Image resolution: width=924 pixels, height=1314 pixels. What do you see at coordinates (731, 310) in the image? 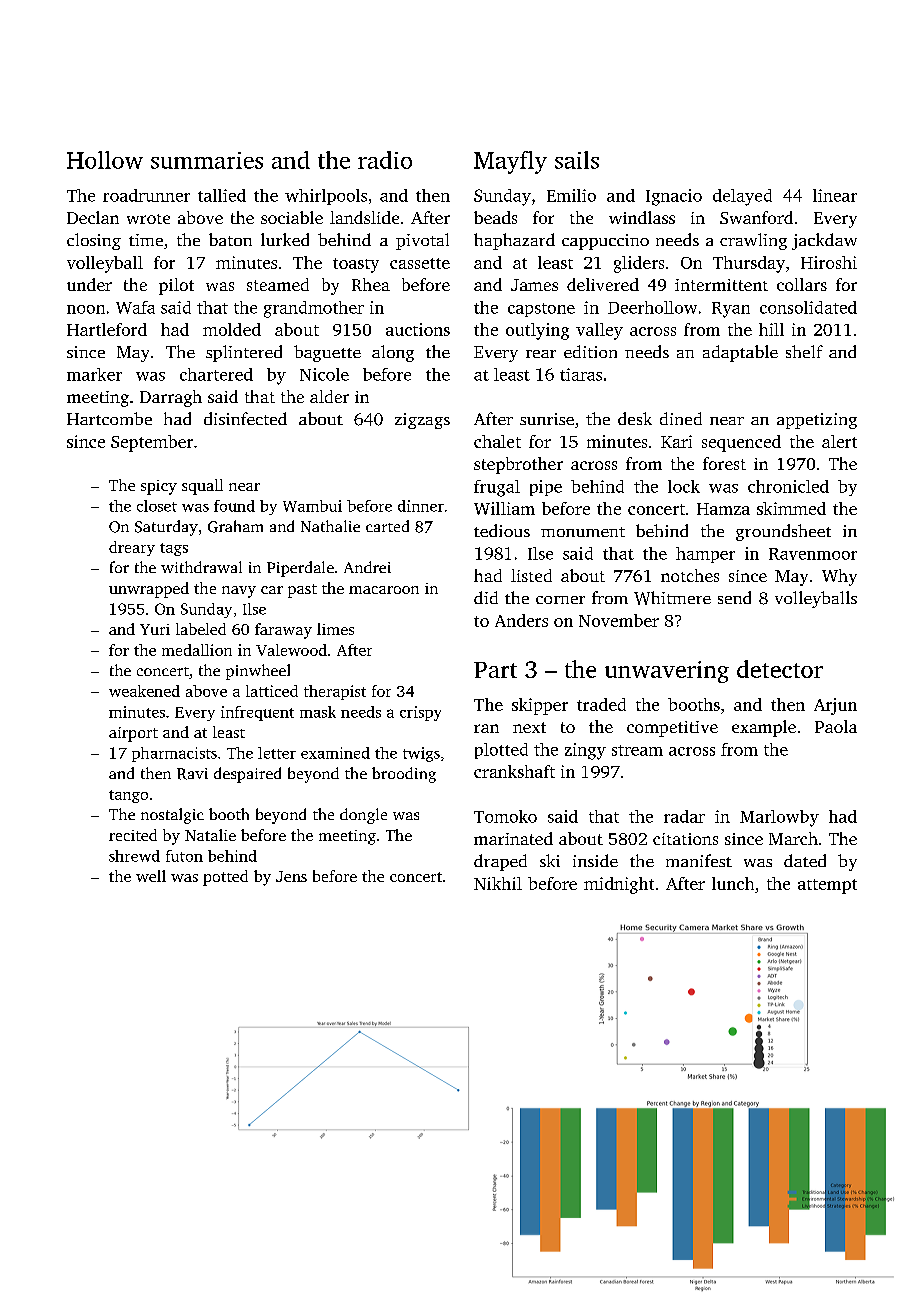
I see `Ryan` at bounding box center [731, 310].
